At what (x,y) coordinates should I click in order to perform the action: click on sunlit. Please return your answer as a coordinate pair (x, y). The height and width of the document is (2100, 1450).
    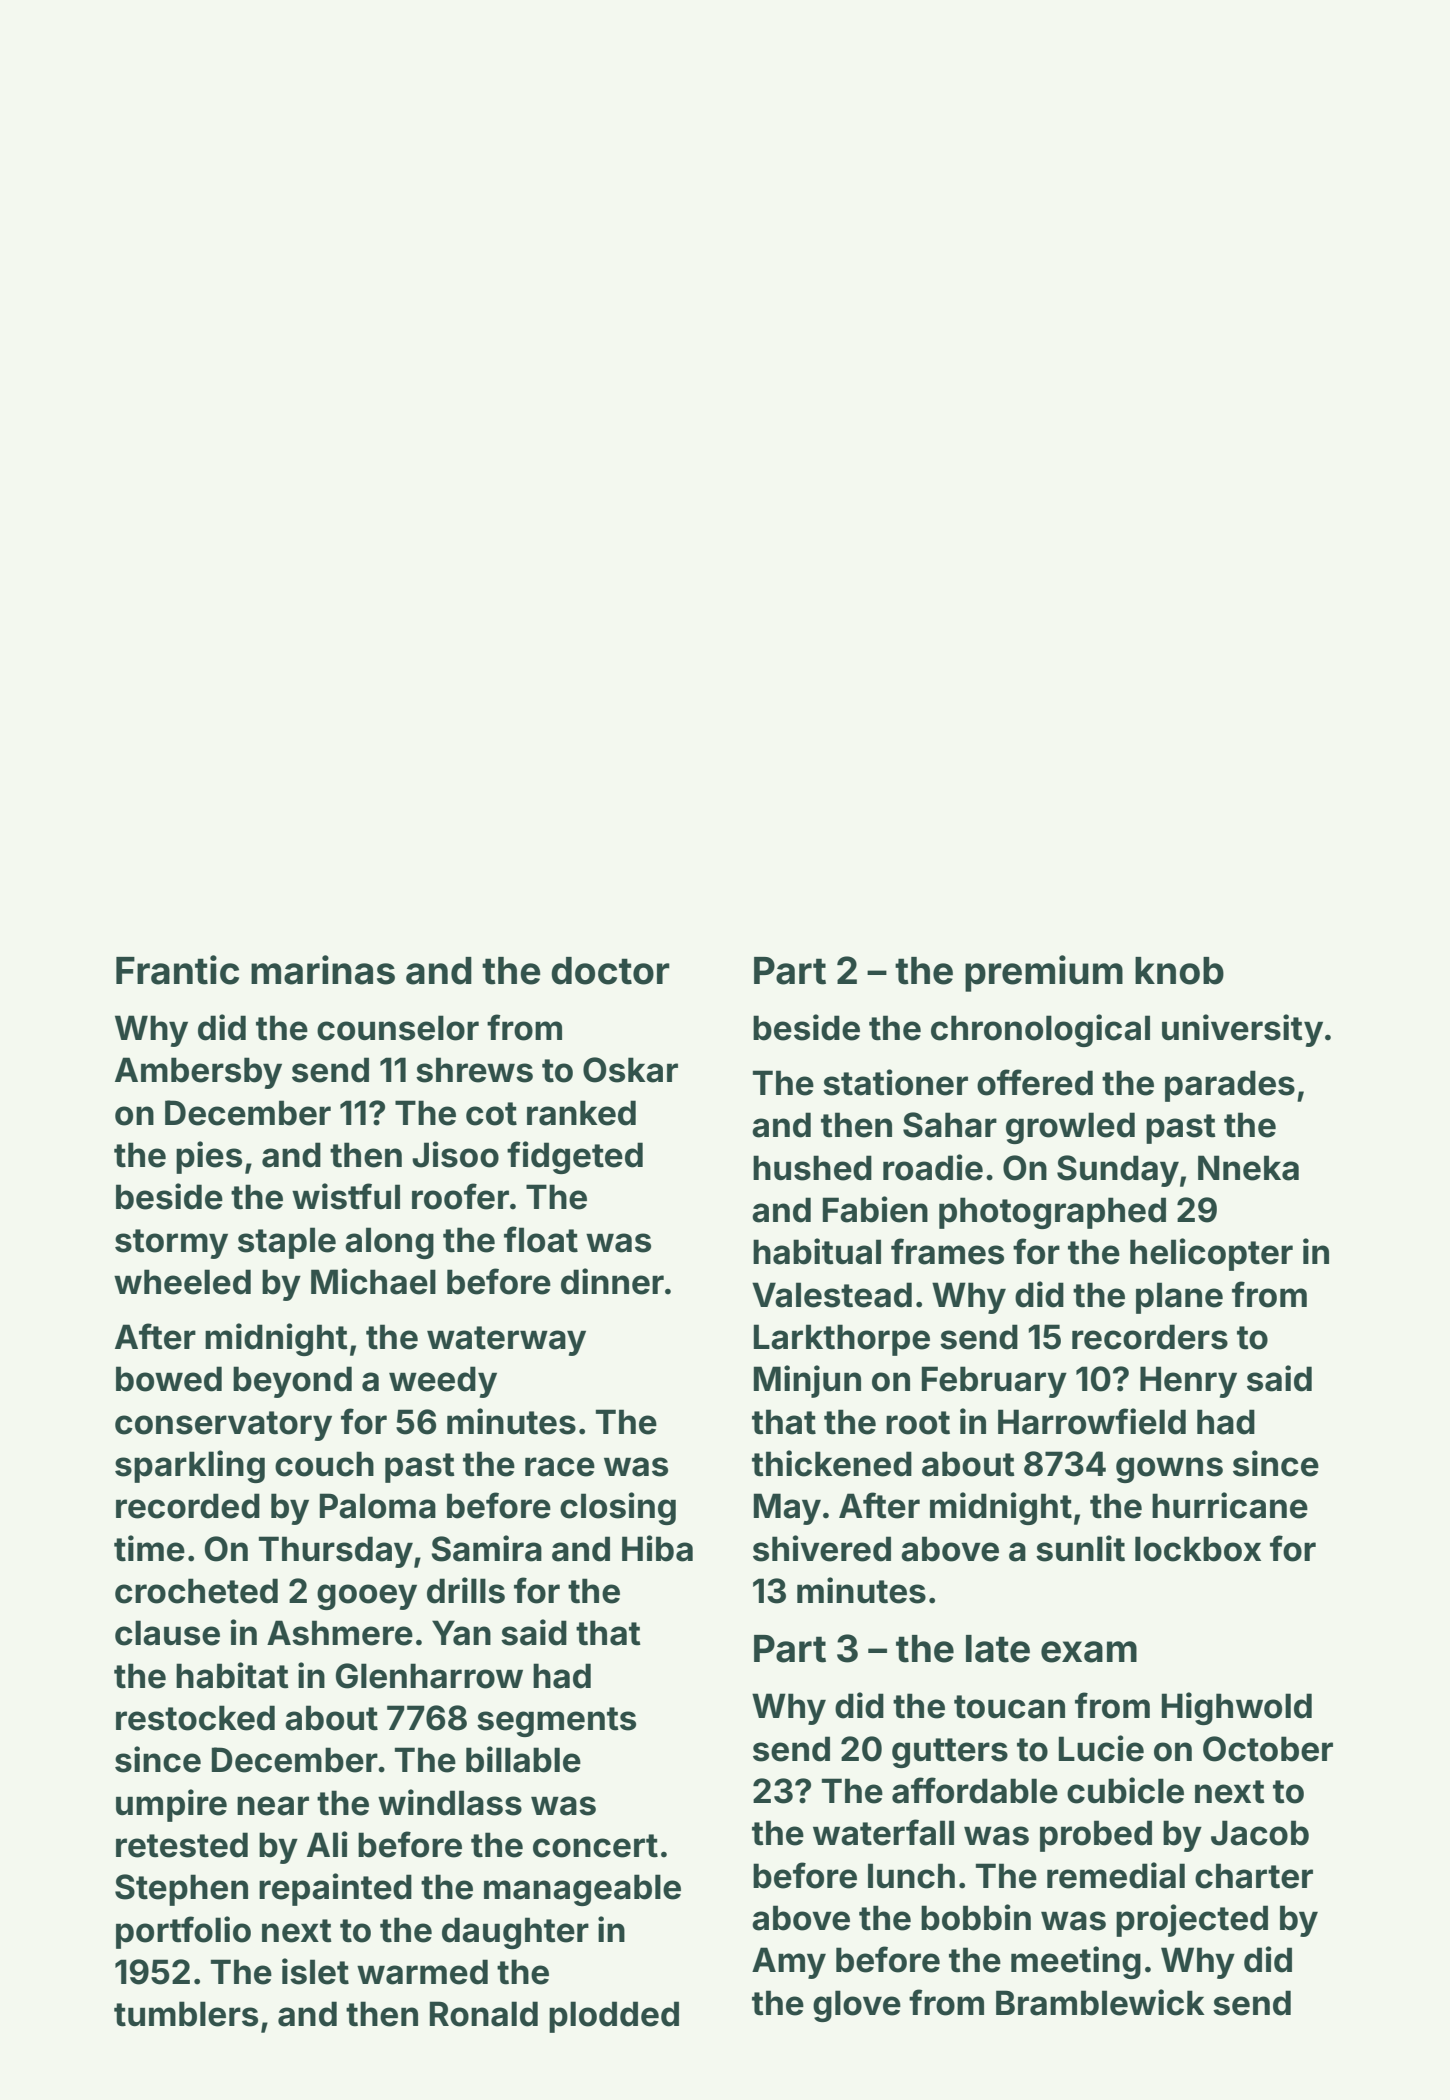
    Looking at the image, I should click on (1080, 1548).
